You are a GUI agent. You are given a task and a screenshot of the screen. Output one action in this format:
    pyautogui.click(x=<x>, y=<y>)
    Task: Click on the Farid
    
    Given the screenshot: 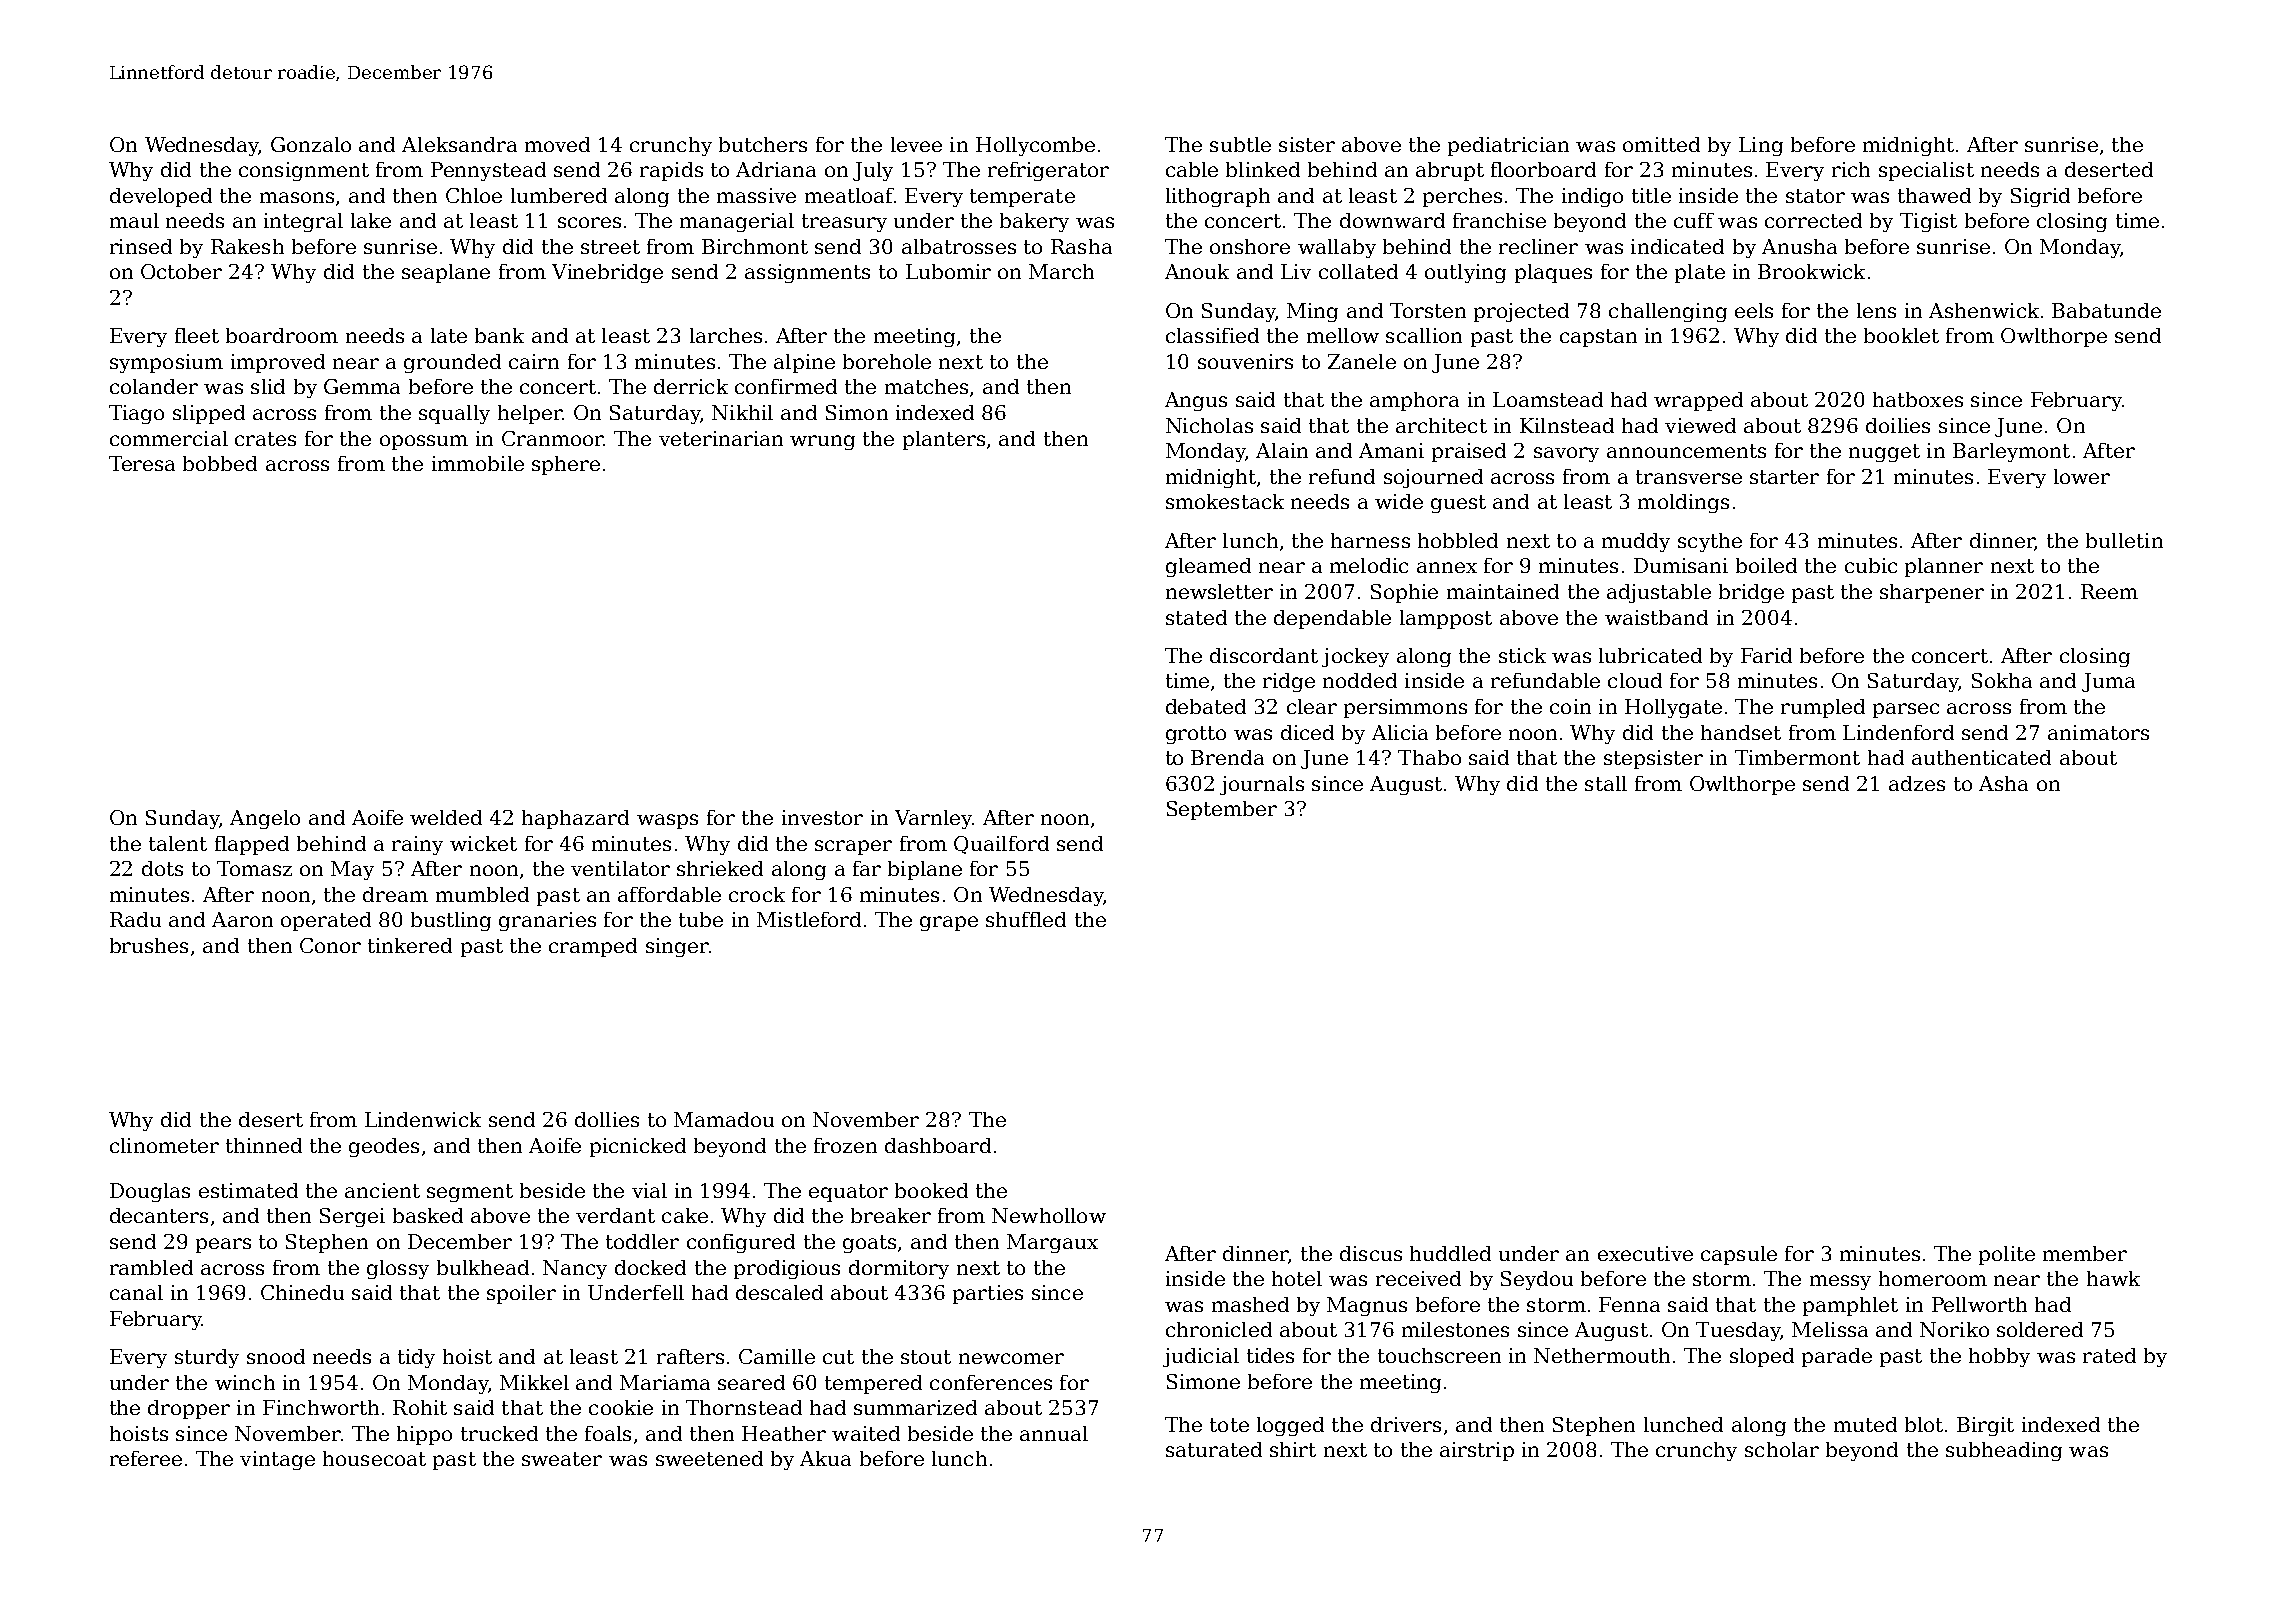 What is the action you would take?
    pyautogui.click(x=1766, y=655)
